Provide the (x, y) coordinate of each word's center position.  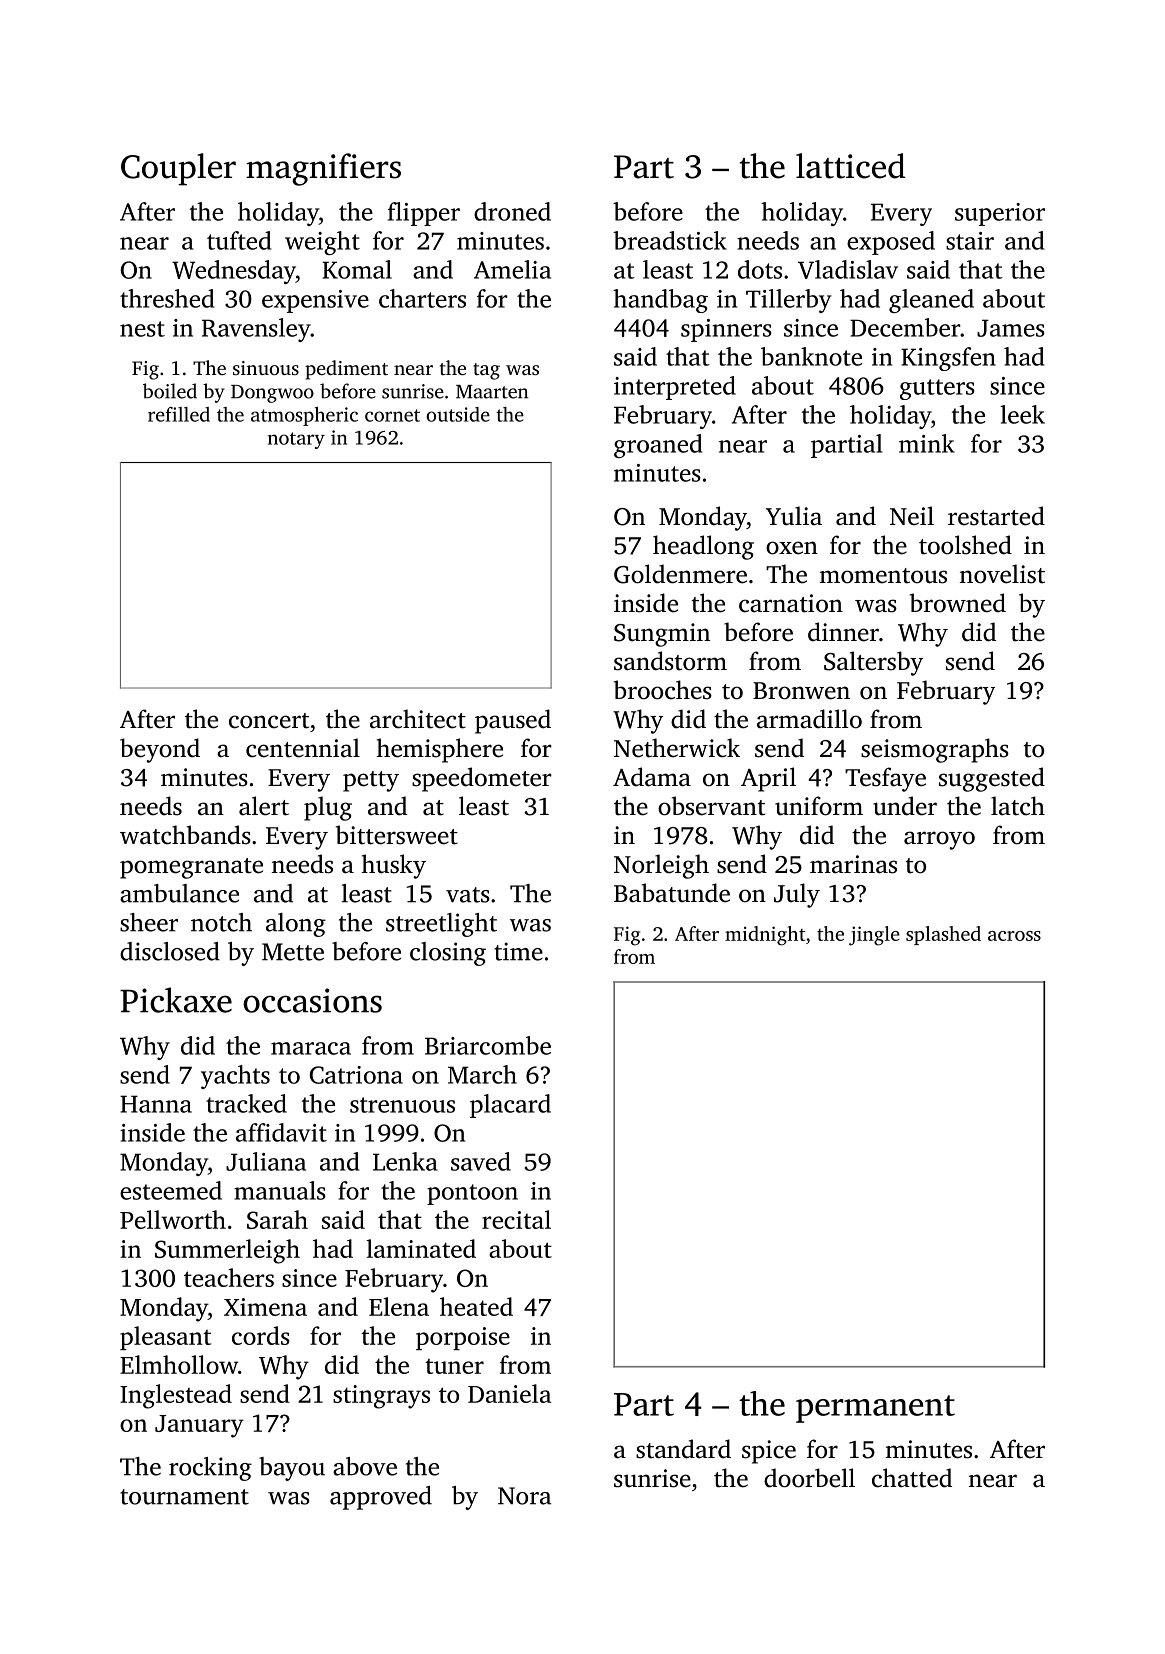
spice (769, 1452)
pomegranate (191, 868)
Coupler (178, 169)
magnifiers (323, 169)
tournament (184, 1497)
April (768, 779)
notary (296, 440)
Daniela (509, 1393)
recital (516, 1219)
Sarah (277, 1219)
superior (1000, 214)
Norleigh (661, 866)
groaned (658, 446)
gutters (937, 389)
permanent (875, 1409)
